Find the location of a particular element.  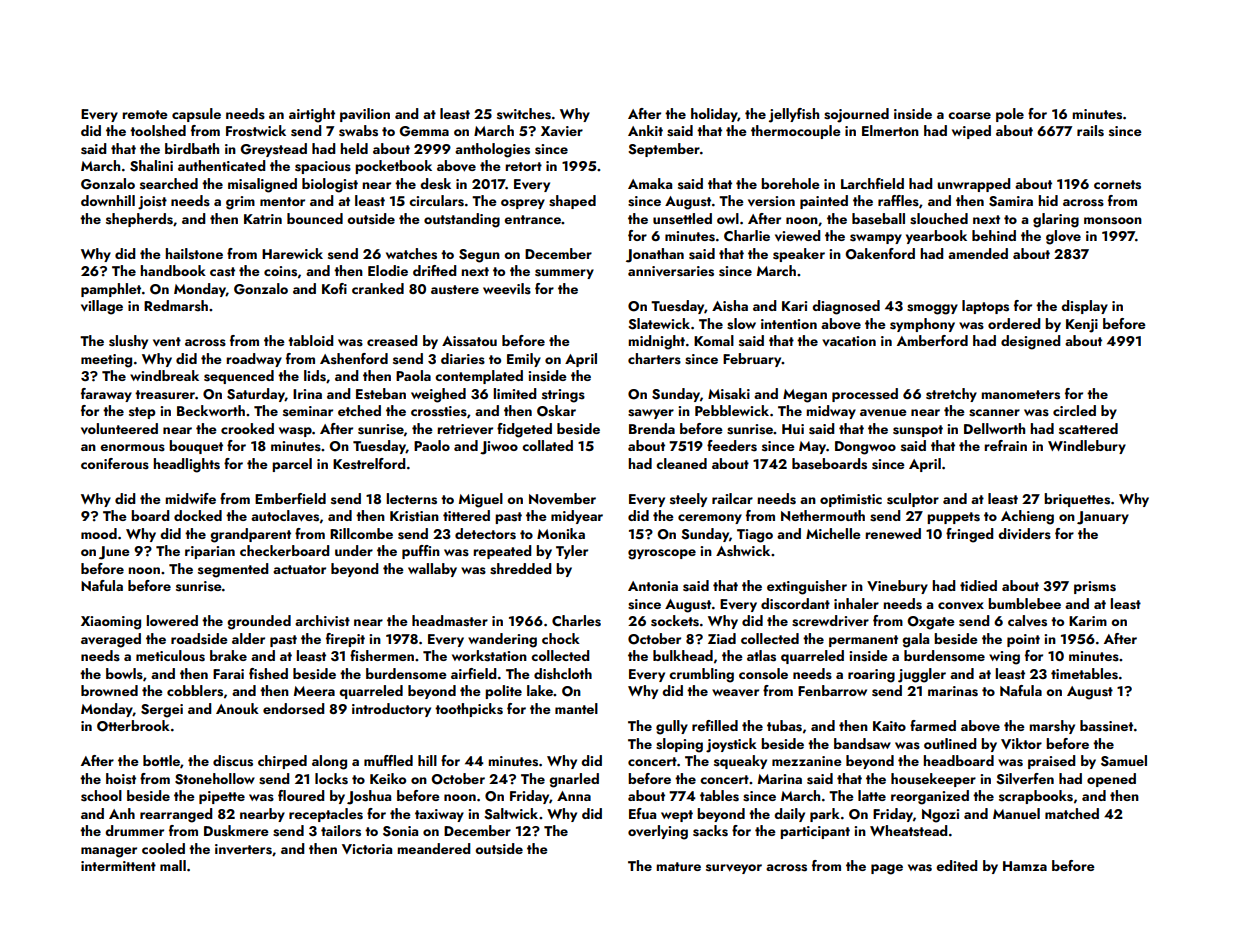

shepherds is located at coordinates (139, 220).
